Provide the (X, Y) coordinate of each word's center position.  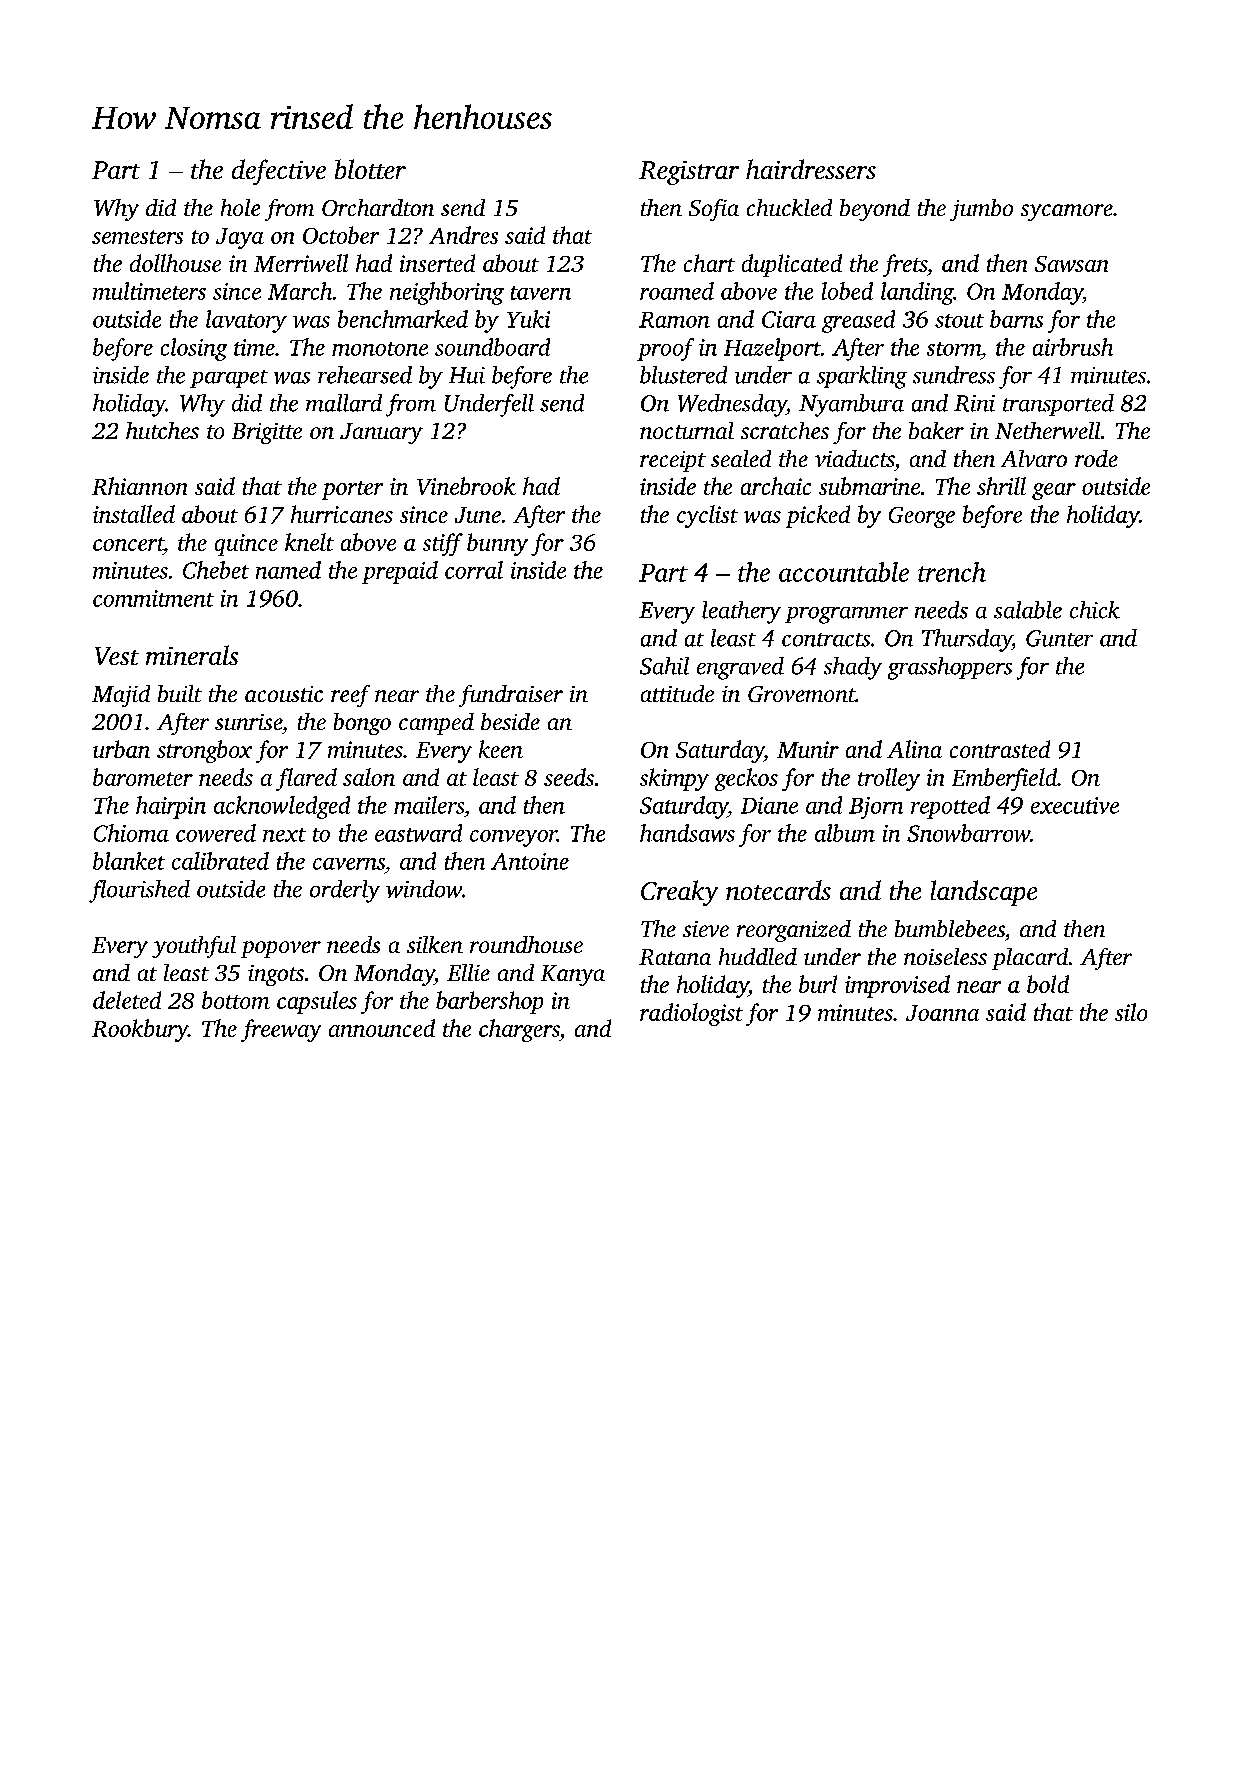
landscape (984, 893)
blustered (683, 375)
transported (1058, 405)
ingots (276, 975)
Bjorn (876, 808)
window (424, 889)
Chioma (131, 833)
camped (436, 724)
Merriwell (301, 263)
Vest (117, 656)
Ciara (789, 319)
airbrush (1073, 347)
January (381, 433)
